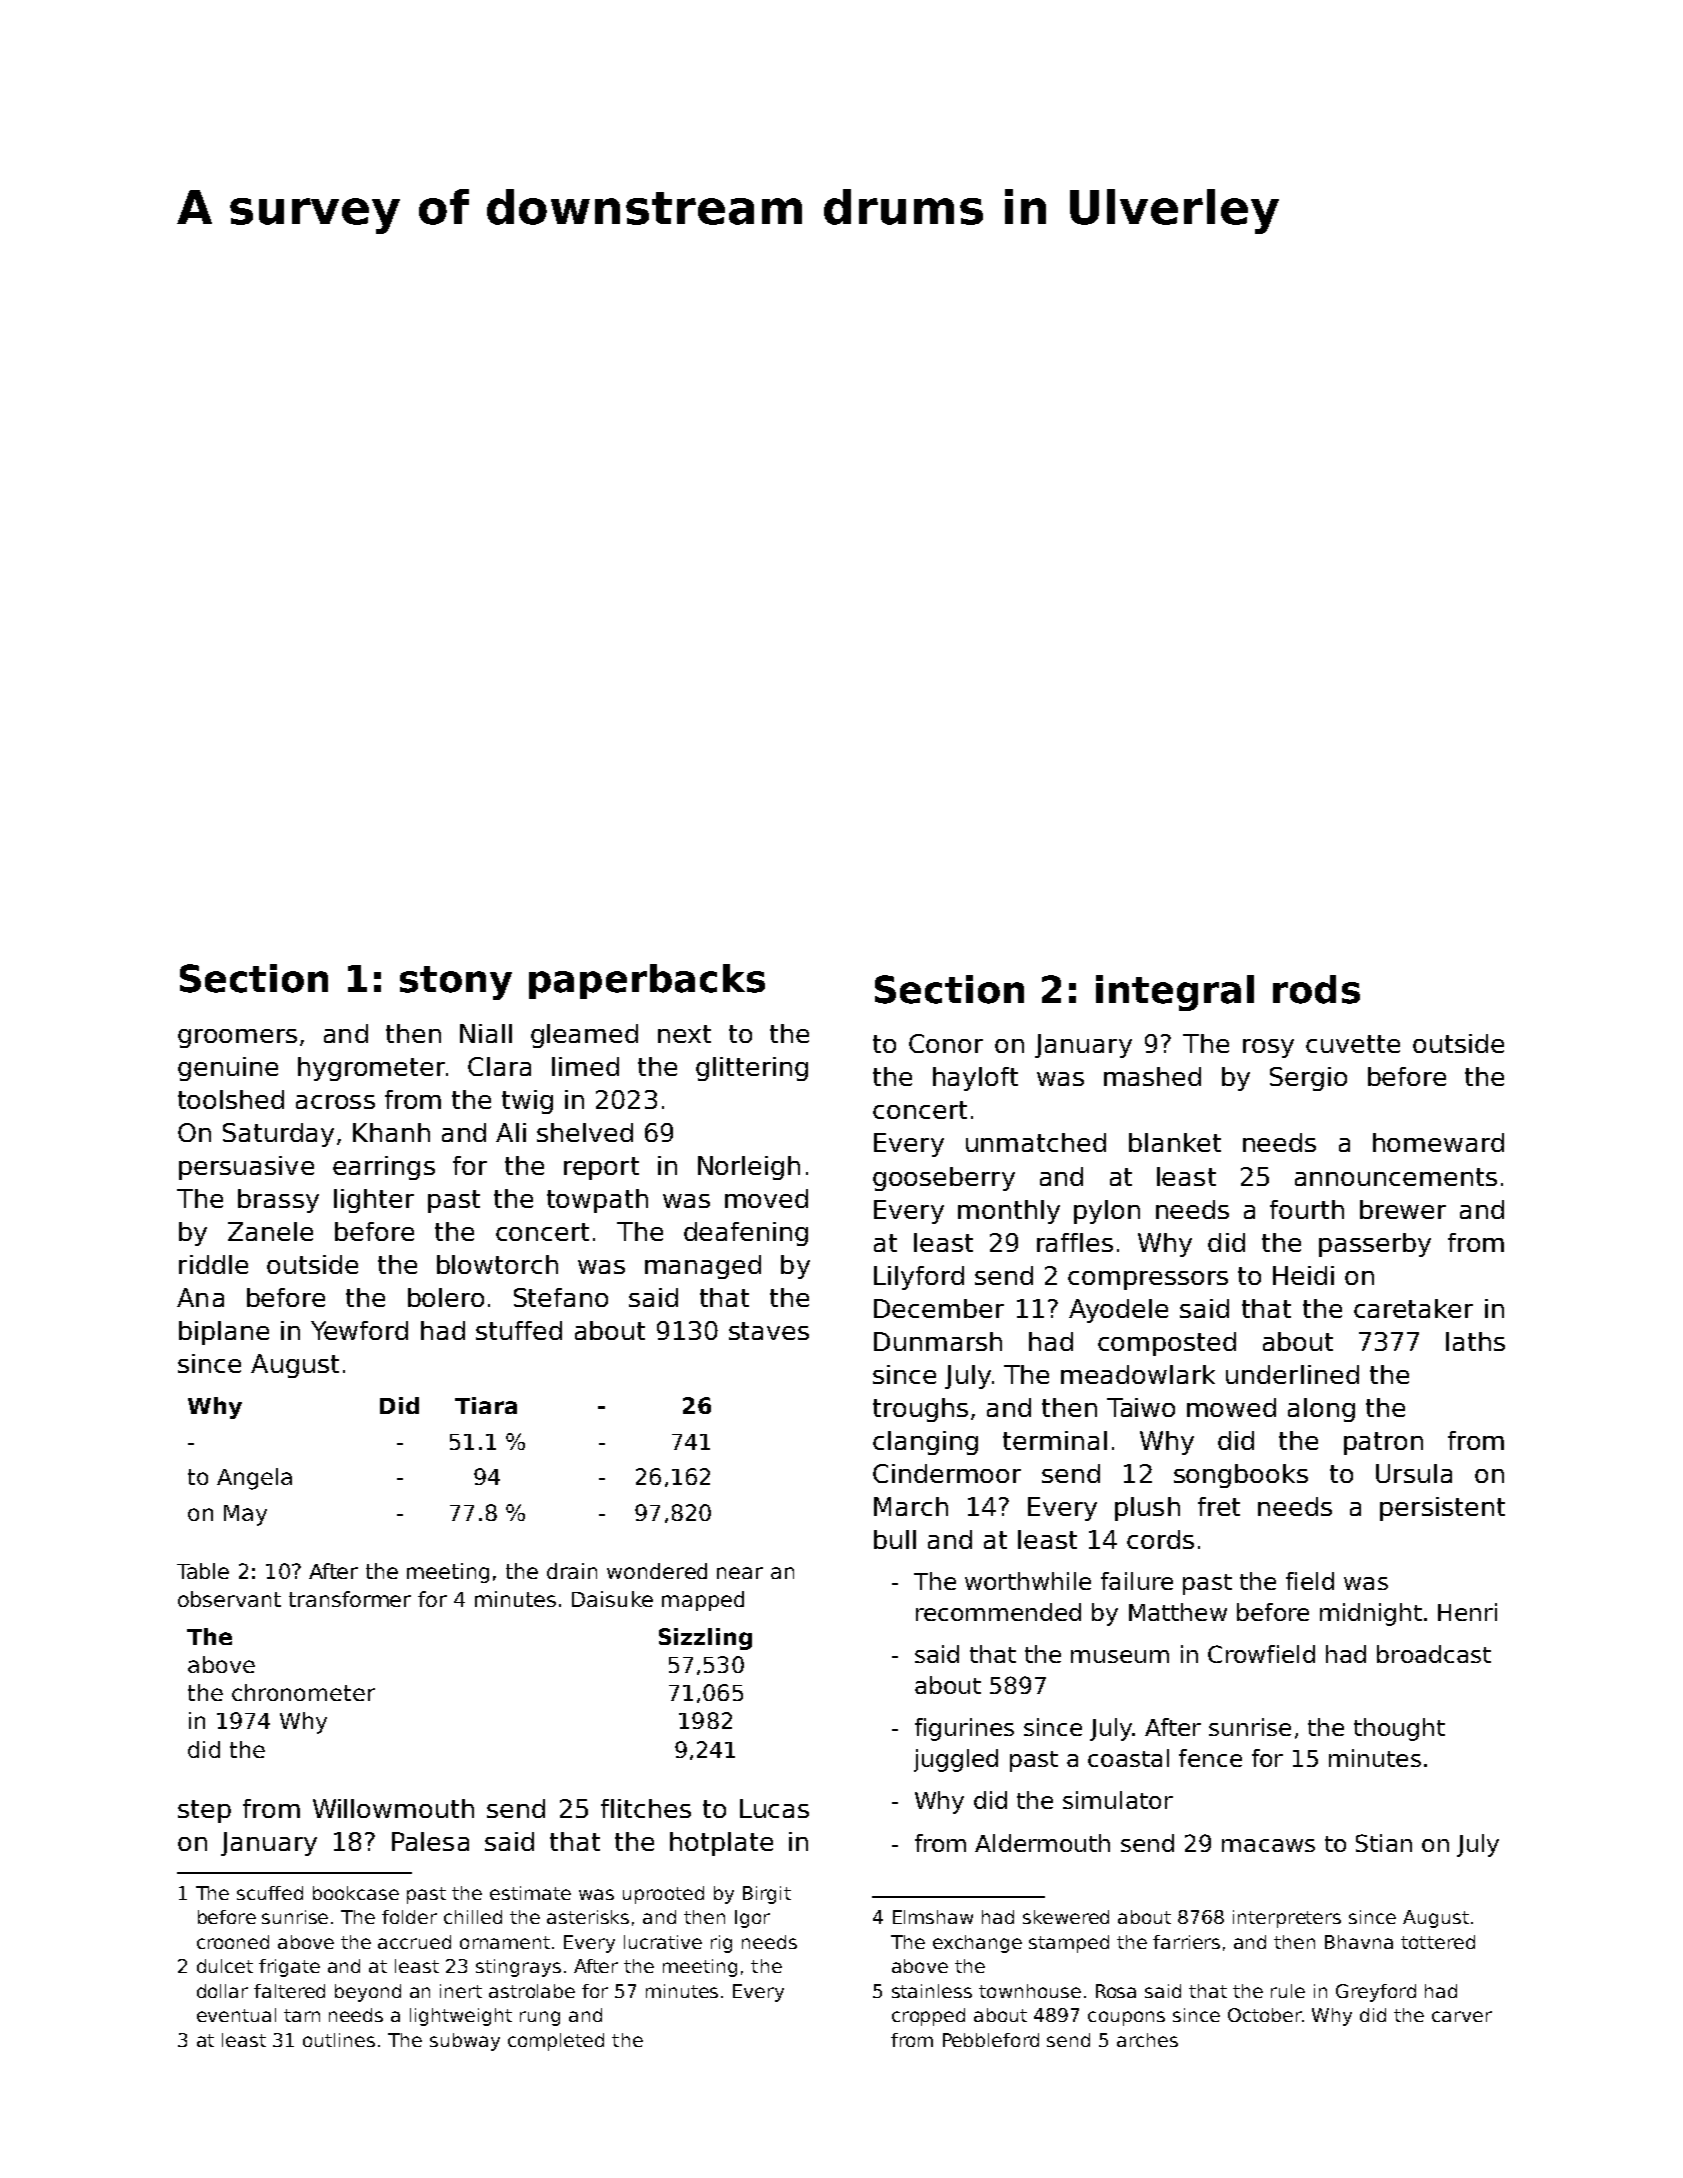 The image size is (1683, 2178). I want to click on along, so click(1321, 1410).
